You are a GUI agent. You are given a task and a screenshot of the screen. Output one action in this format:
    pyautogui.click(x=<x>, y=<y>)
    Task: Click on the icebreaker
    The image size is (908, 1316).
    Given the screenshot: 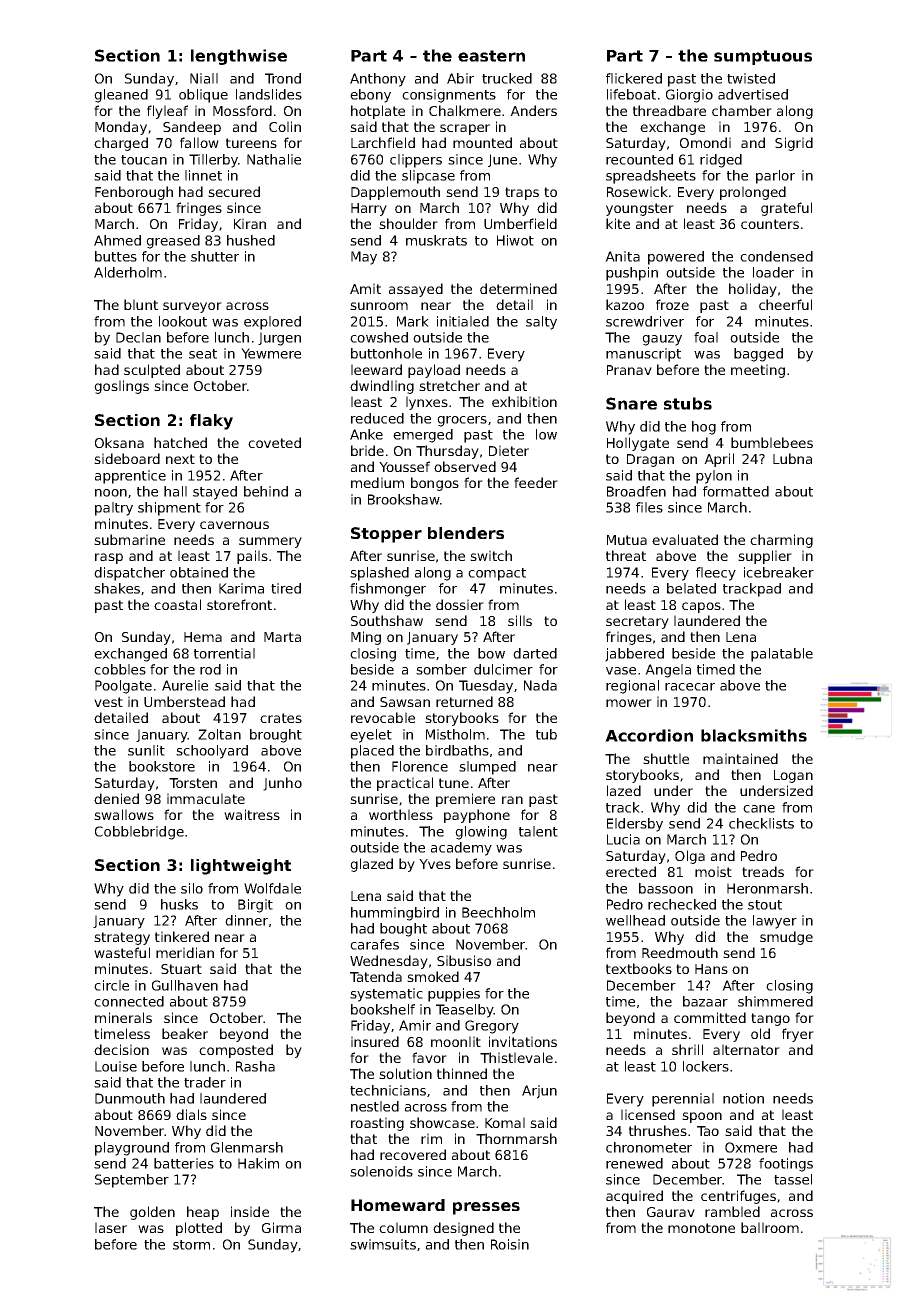 What is the action you would take?
    pyautogui.click(x=779, y=572)
